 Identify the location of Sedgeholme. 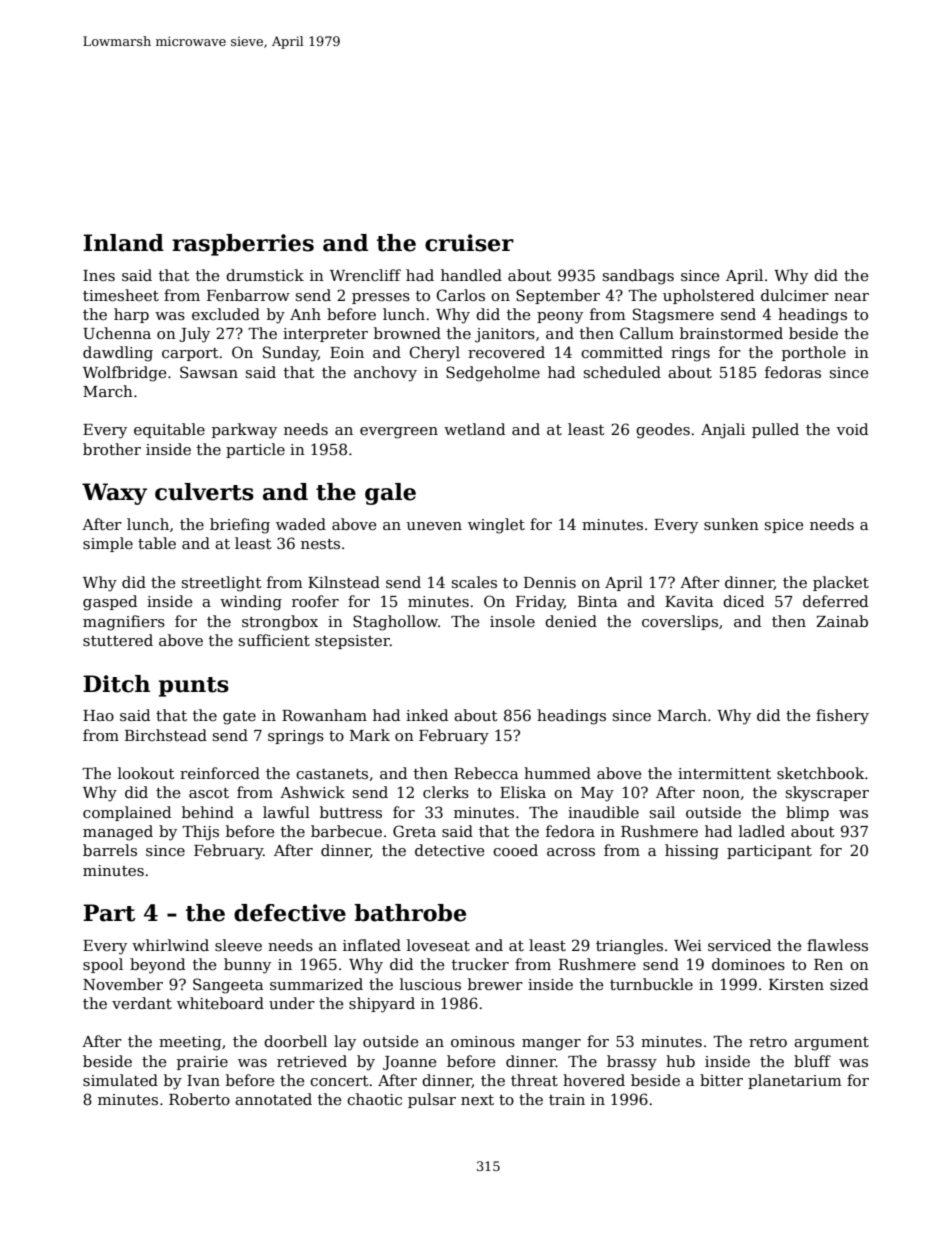
(493, 374).
